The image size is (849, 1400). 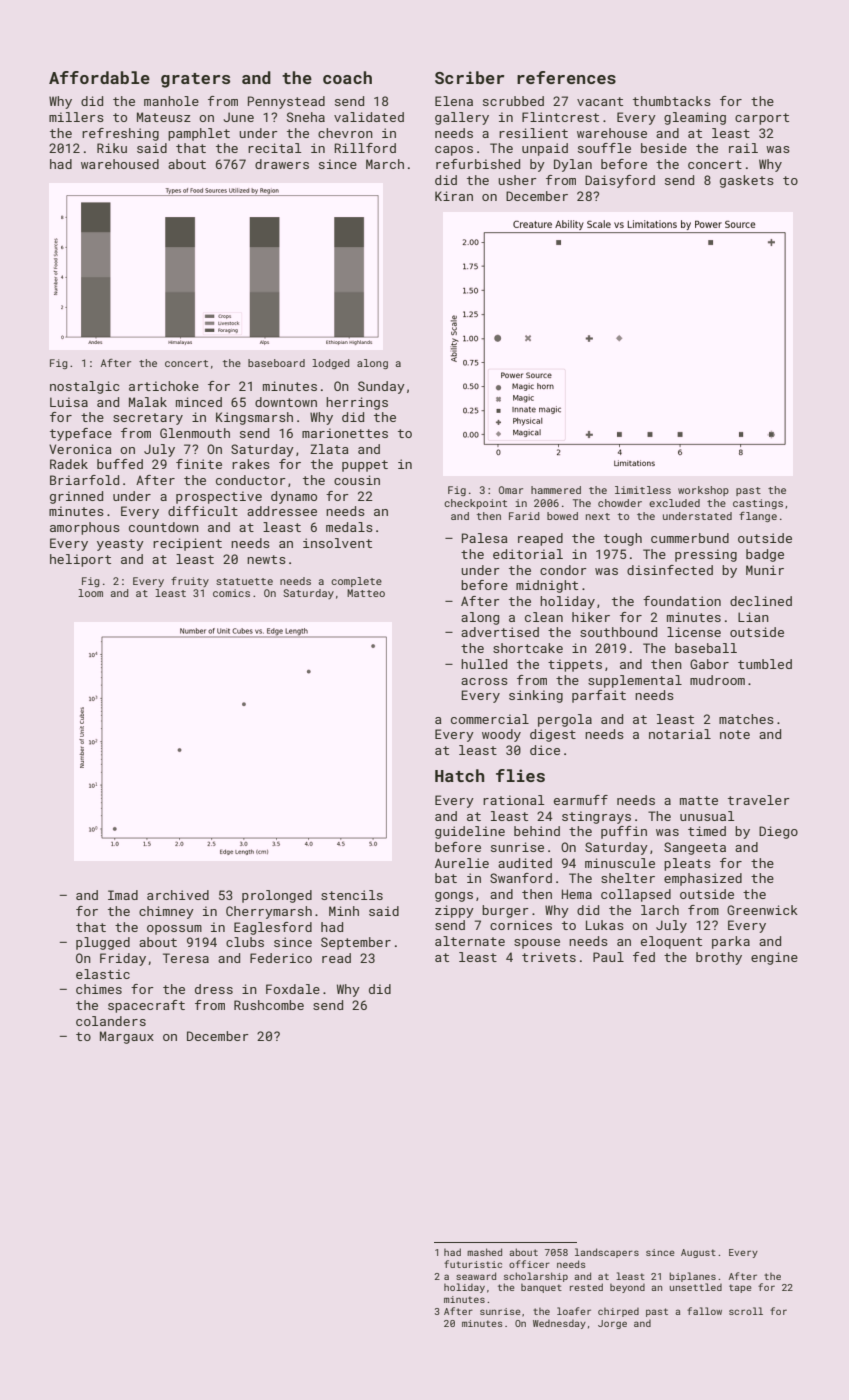 What do you see at coordinates (195, 80) in the document?
I see `graters` at bounding box center [195, 80].
